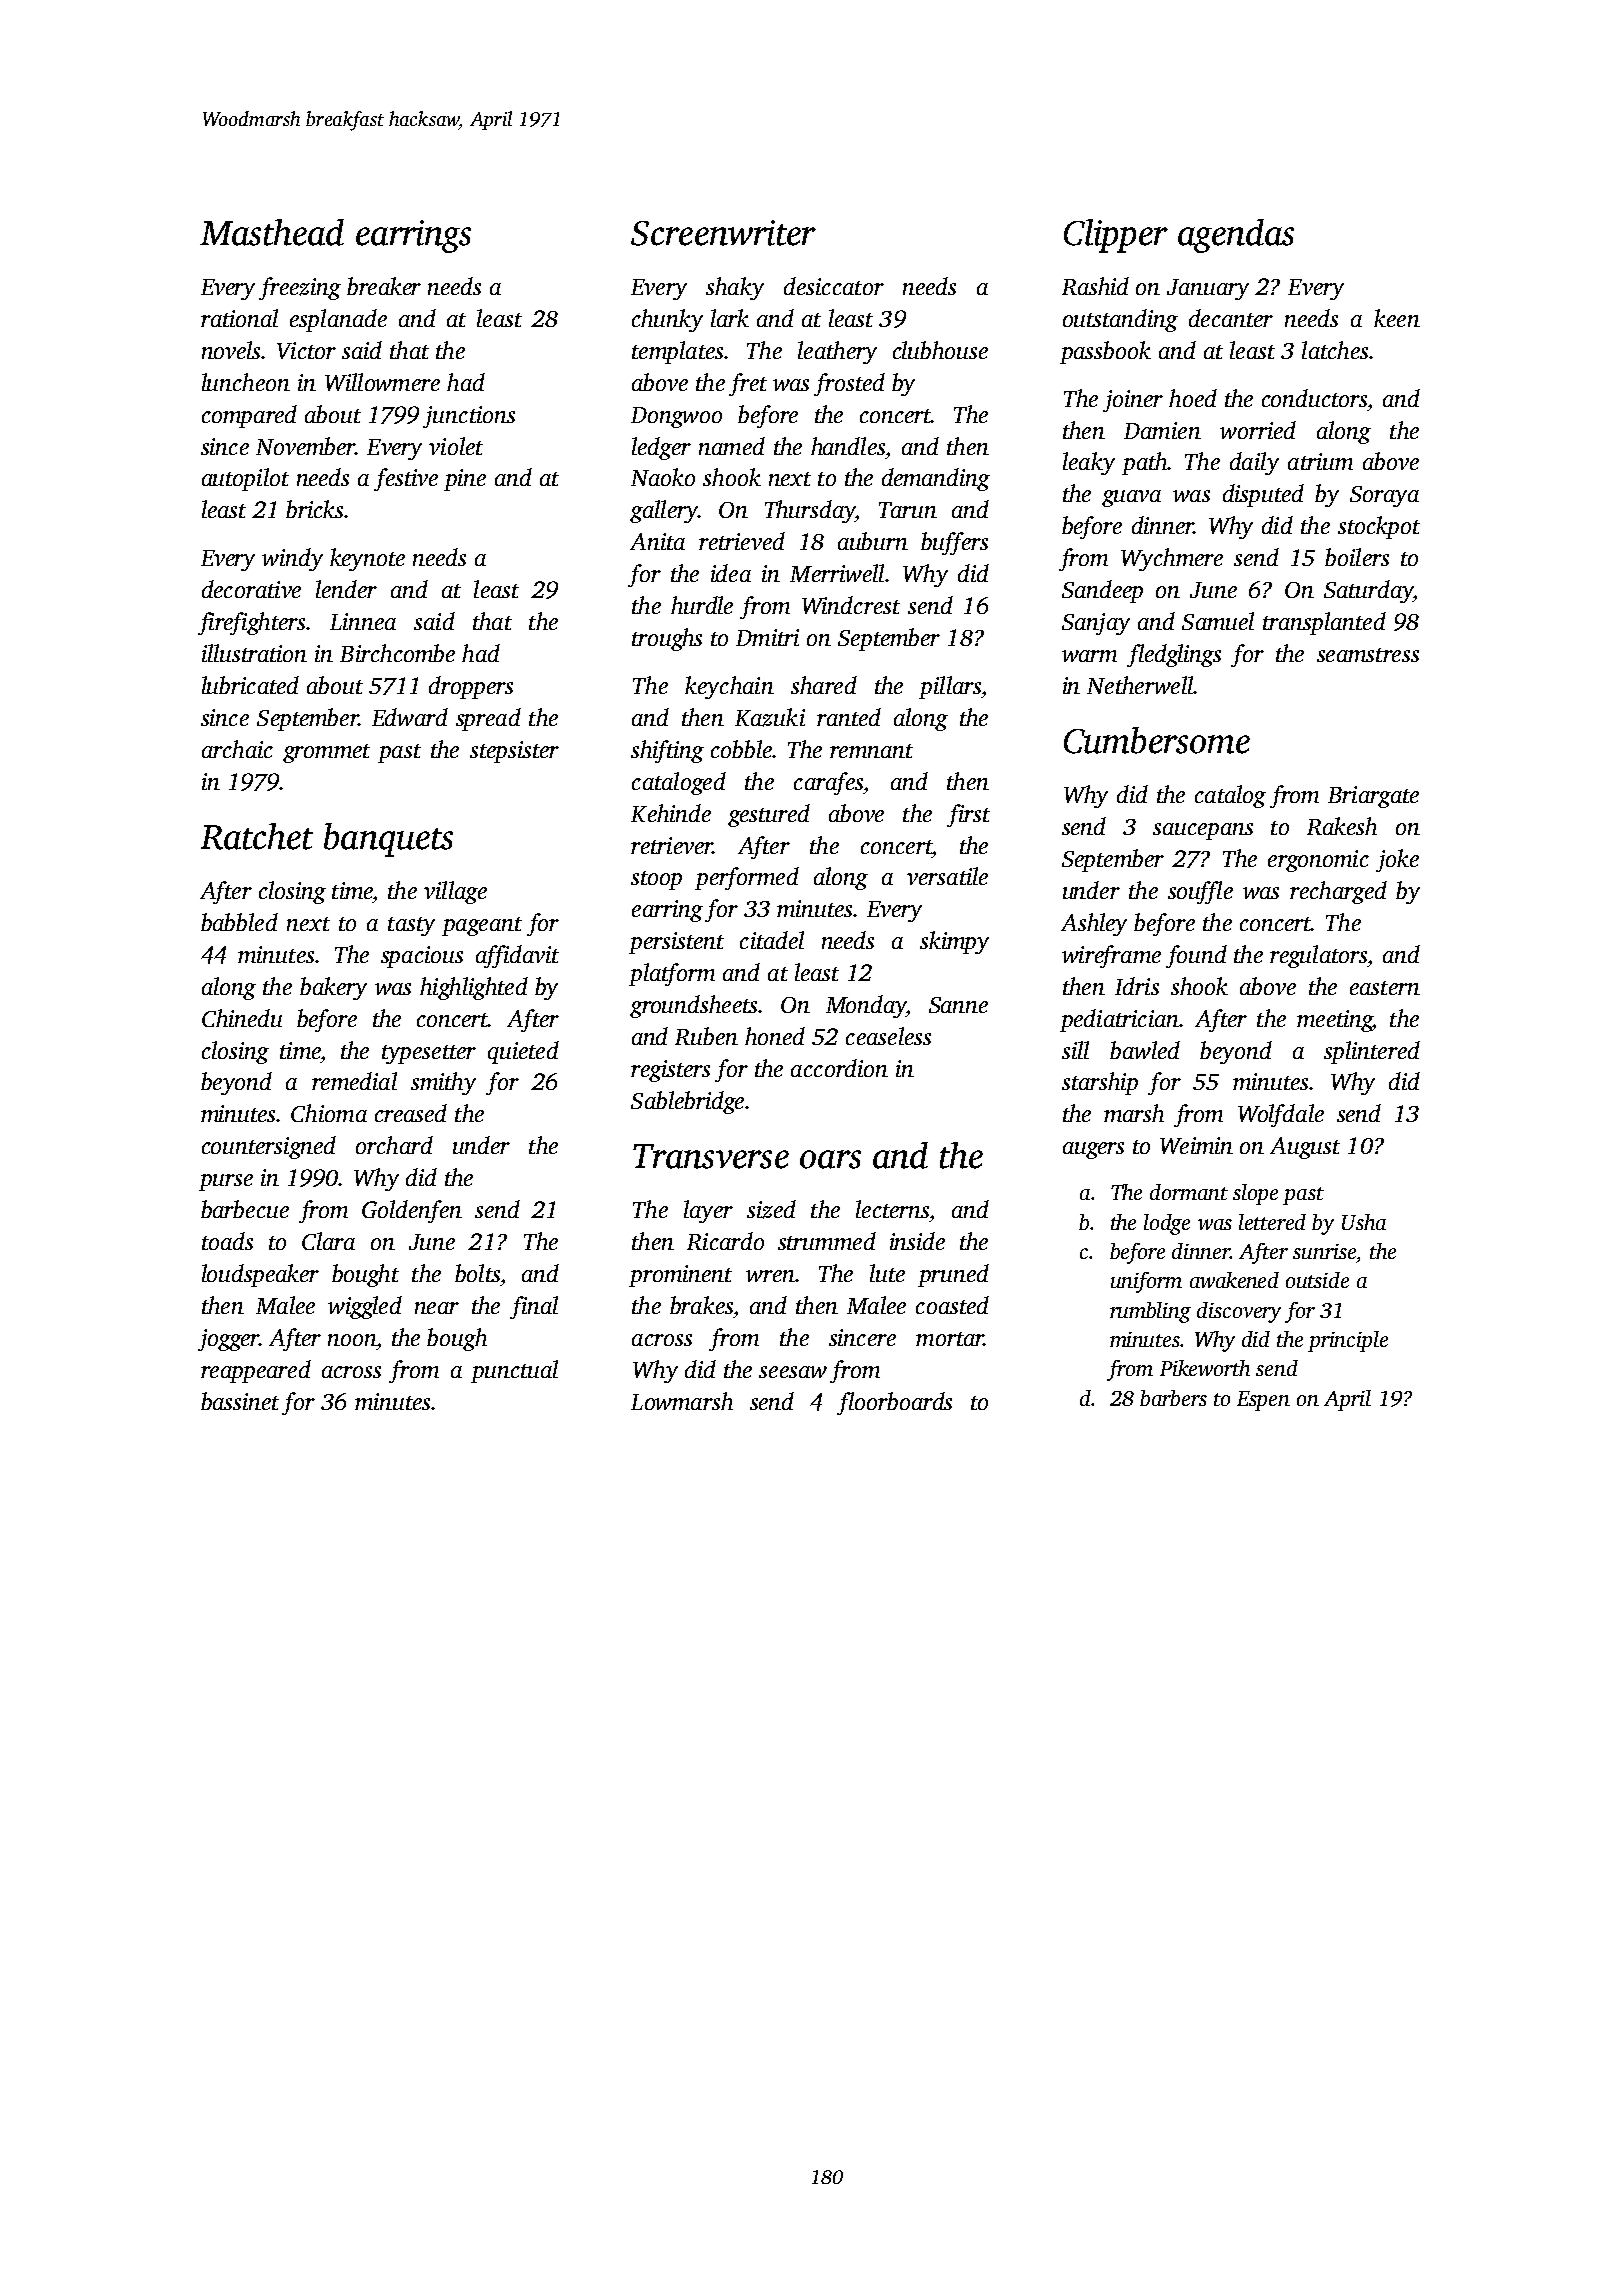 This image has height=2292, width=1620. Describe the element at coordinates (514, 1371) in the image. I see `punctual` at that location.
